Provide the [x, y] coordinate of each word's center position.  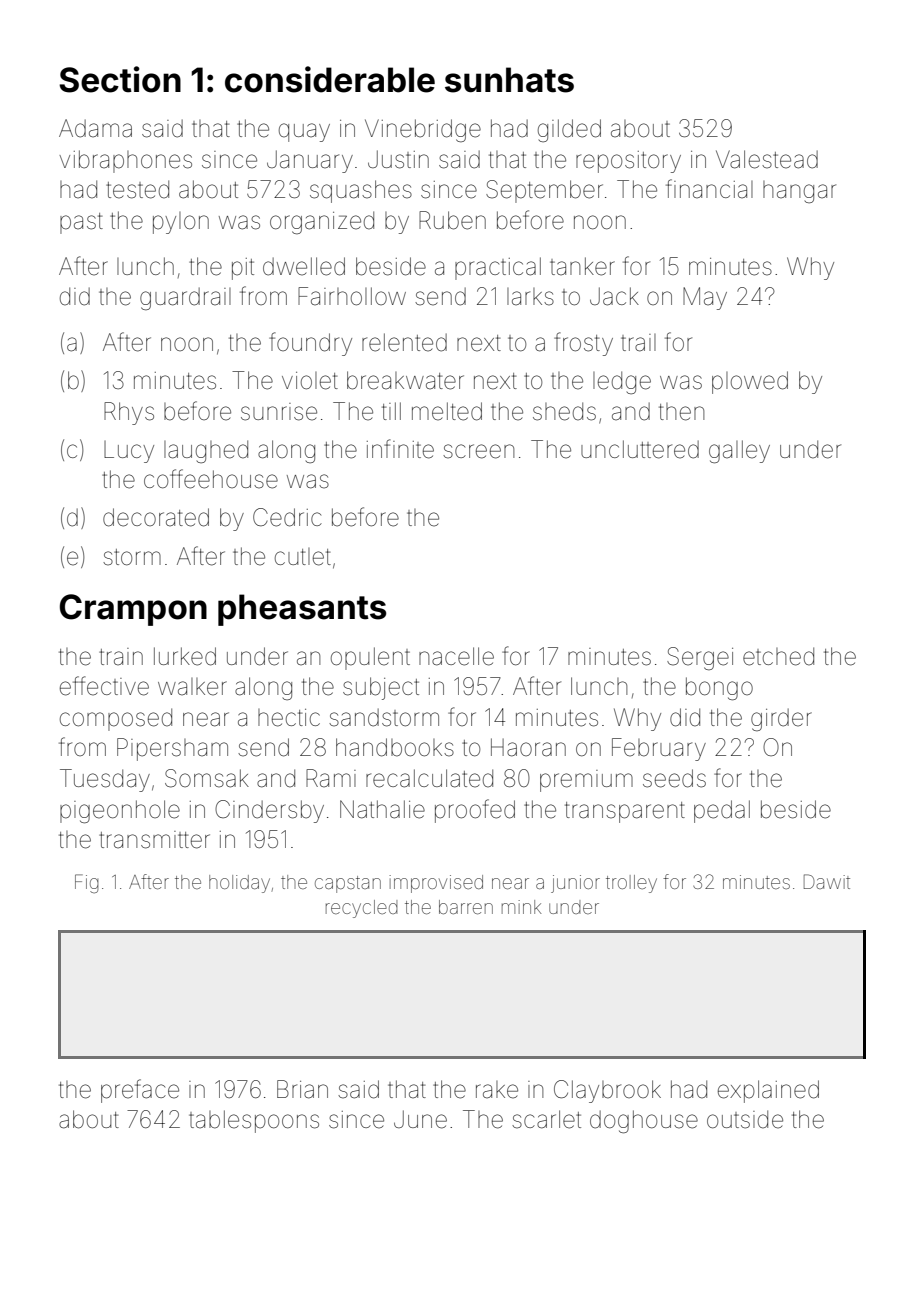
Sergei [700, 658]
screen [478, 451]
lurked [185, 656]
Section [120, 79]
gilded [569, 130]
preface [140, 1091]
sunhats [509, 80]
